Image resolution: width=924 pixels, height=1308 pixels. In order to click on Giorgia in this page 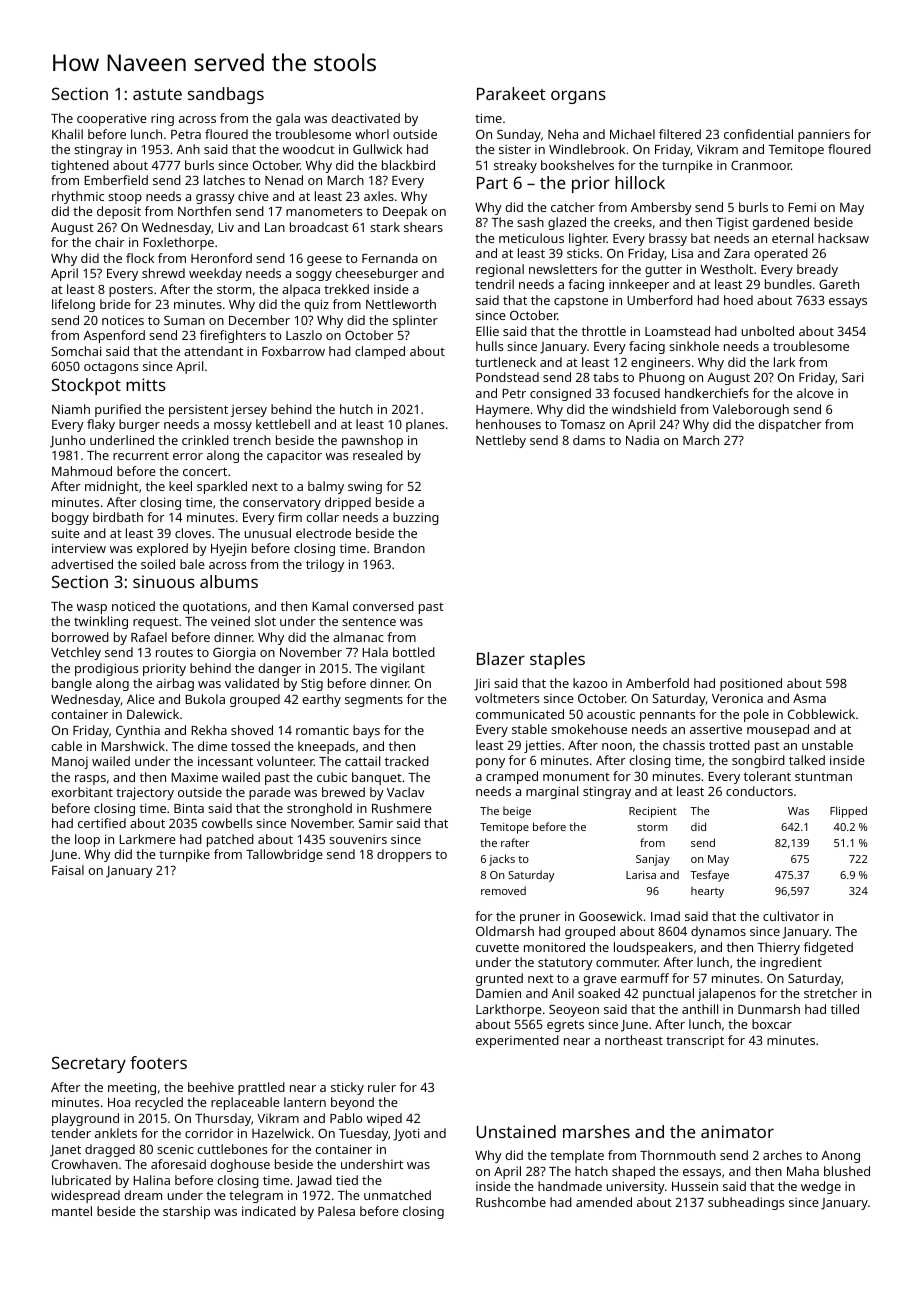, I will do `click(234, 653)`.
